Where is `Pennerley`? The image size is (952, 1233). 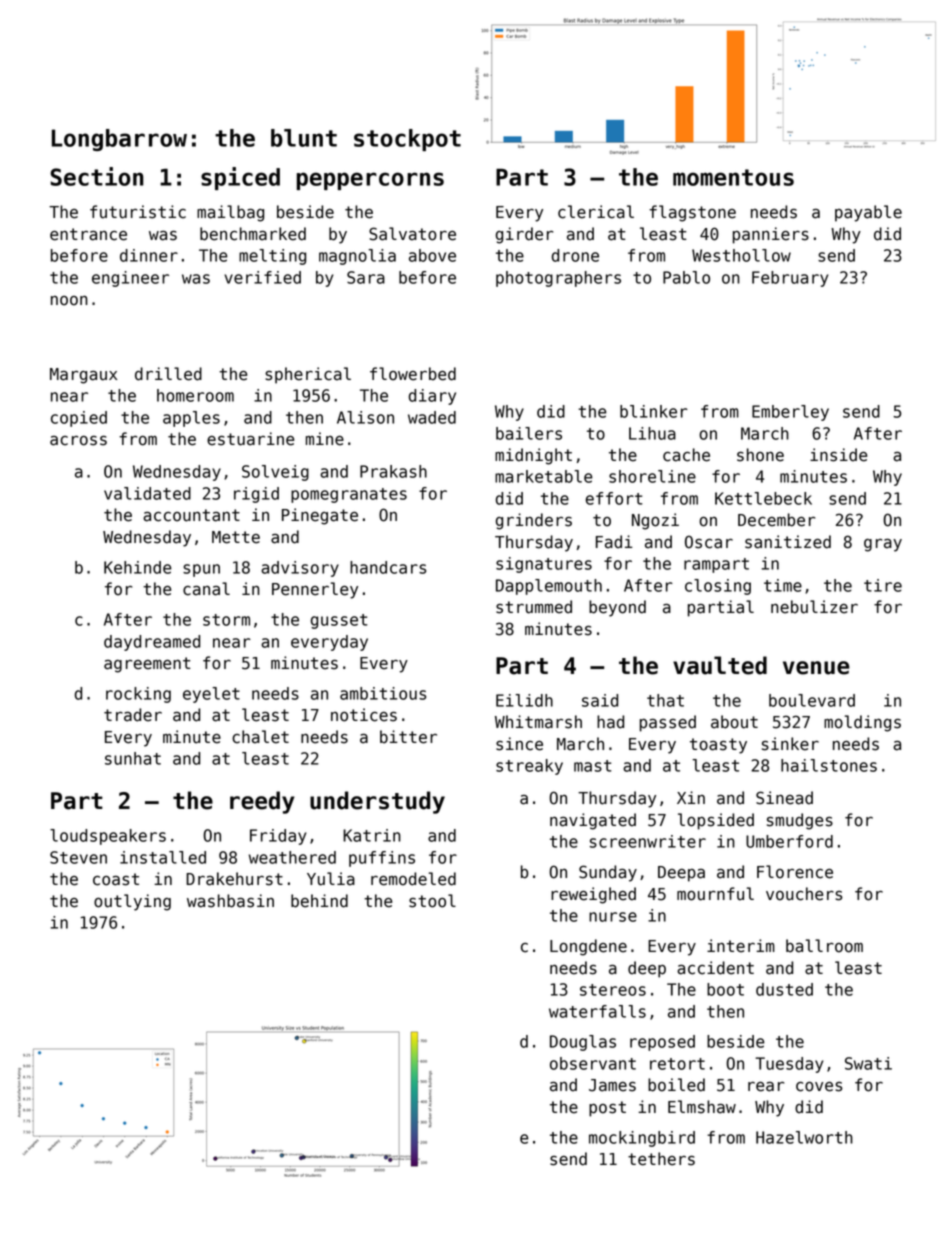 Pennerley is located at coordinates (315, 590).
